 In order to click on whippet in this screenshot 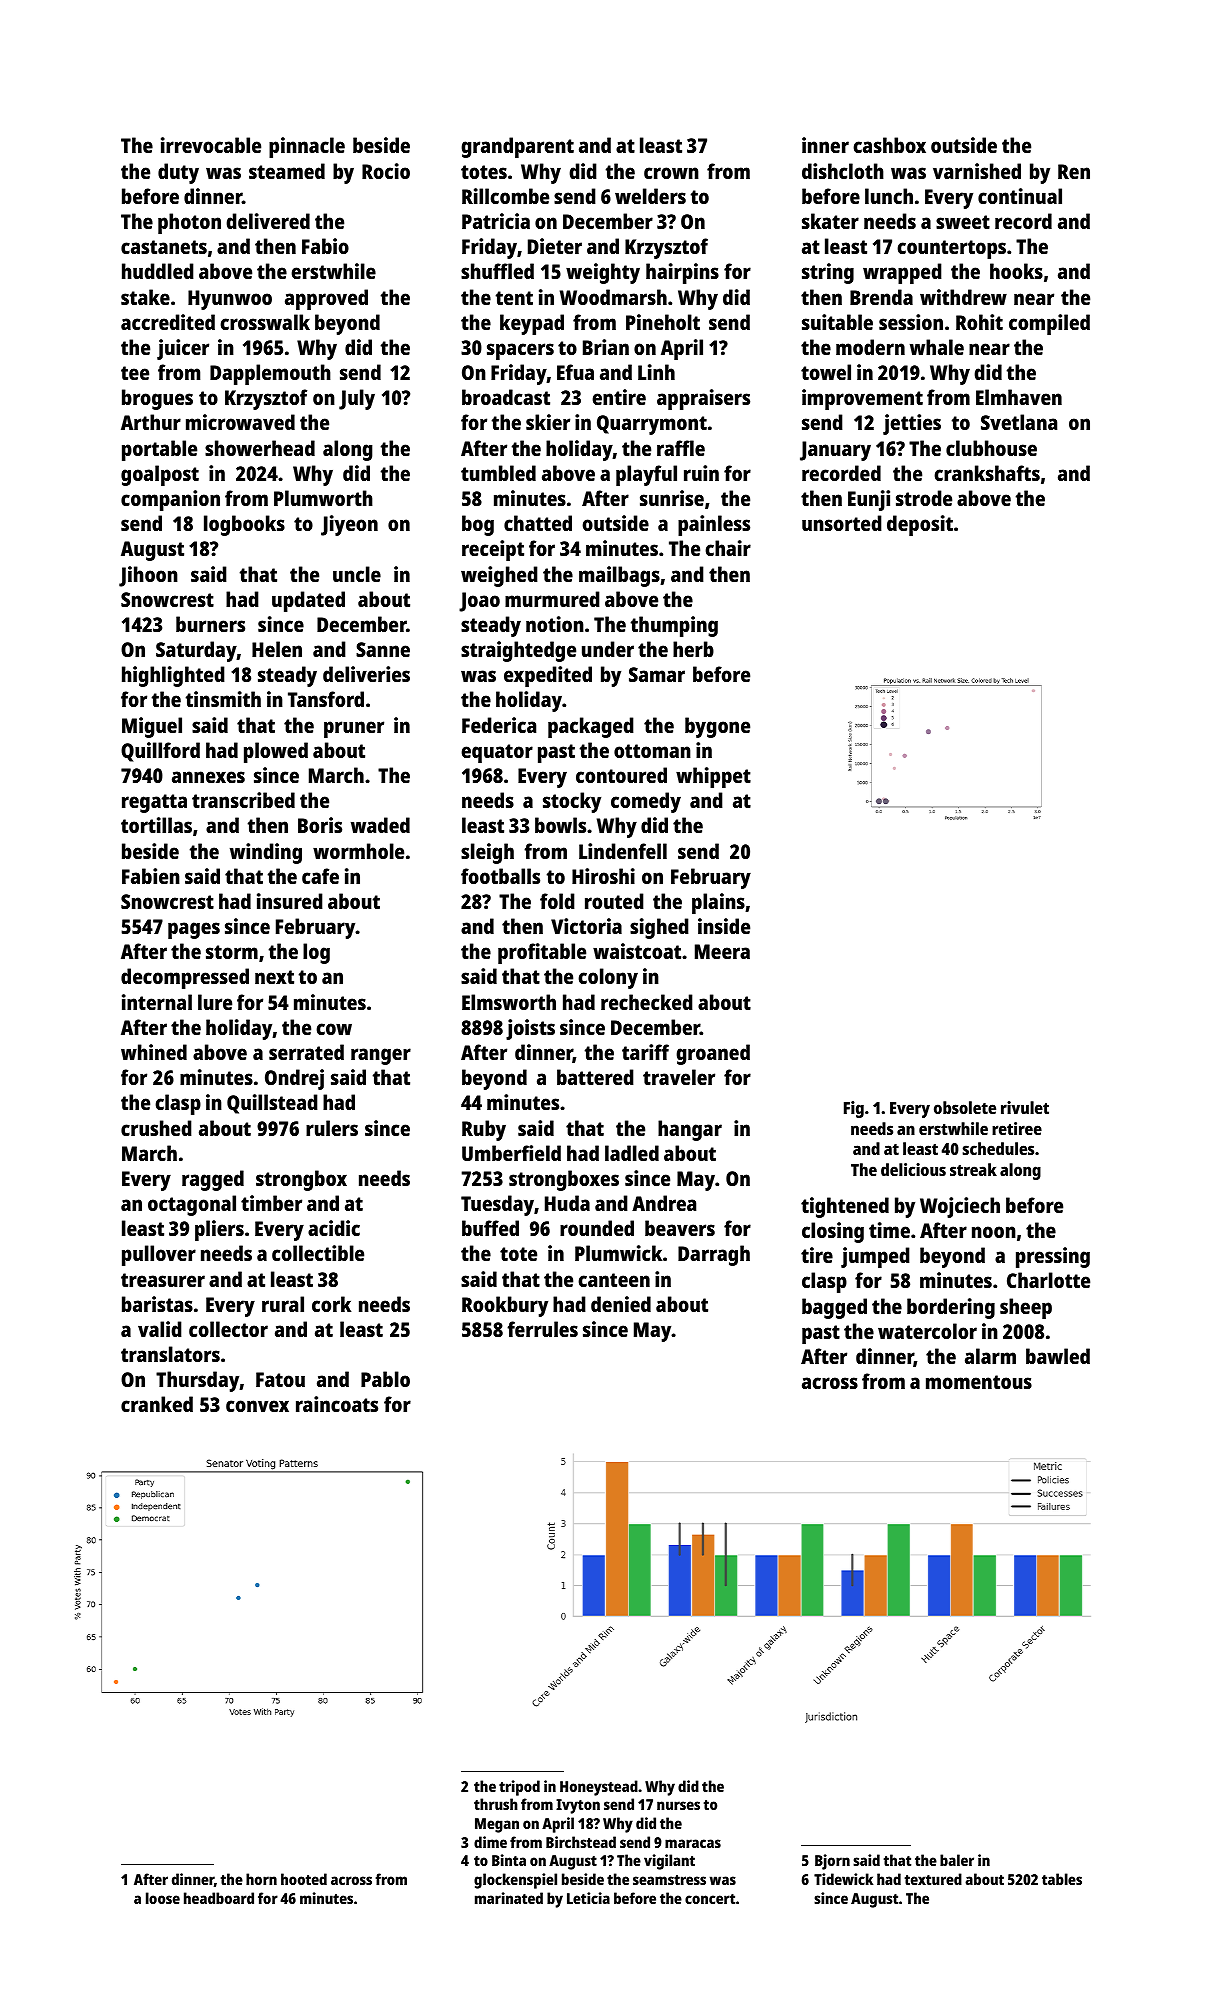, I will do `click(713, 777)`.
